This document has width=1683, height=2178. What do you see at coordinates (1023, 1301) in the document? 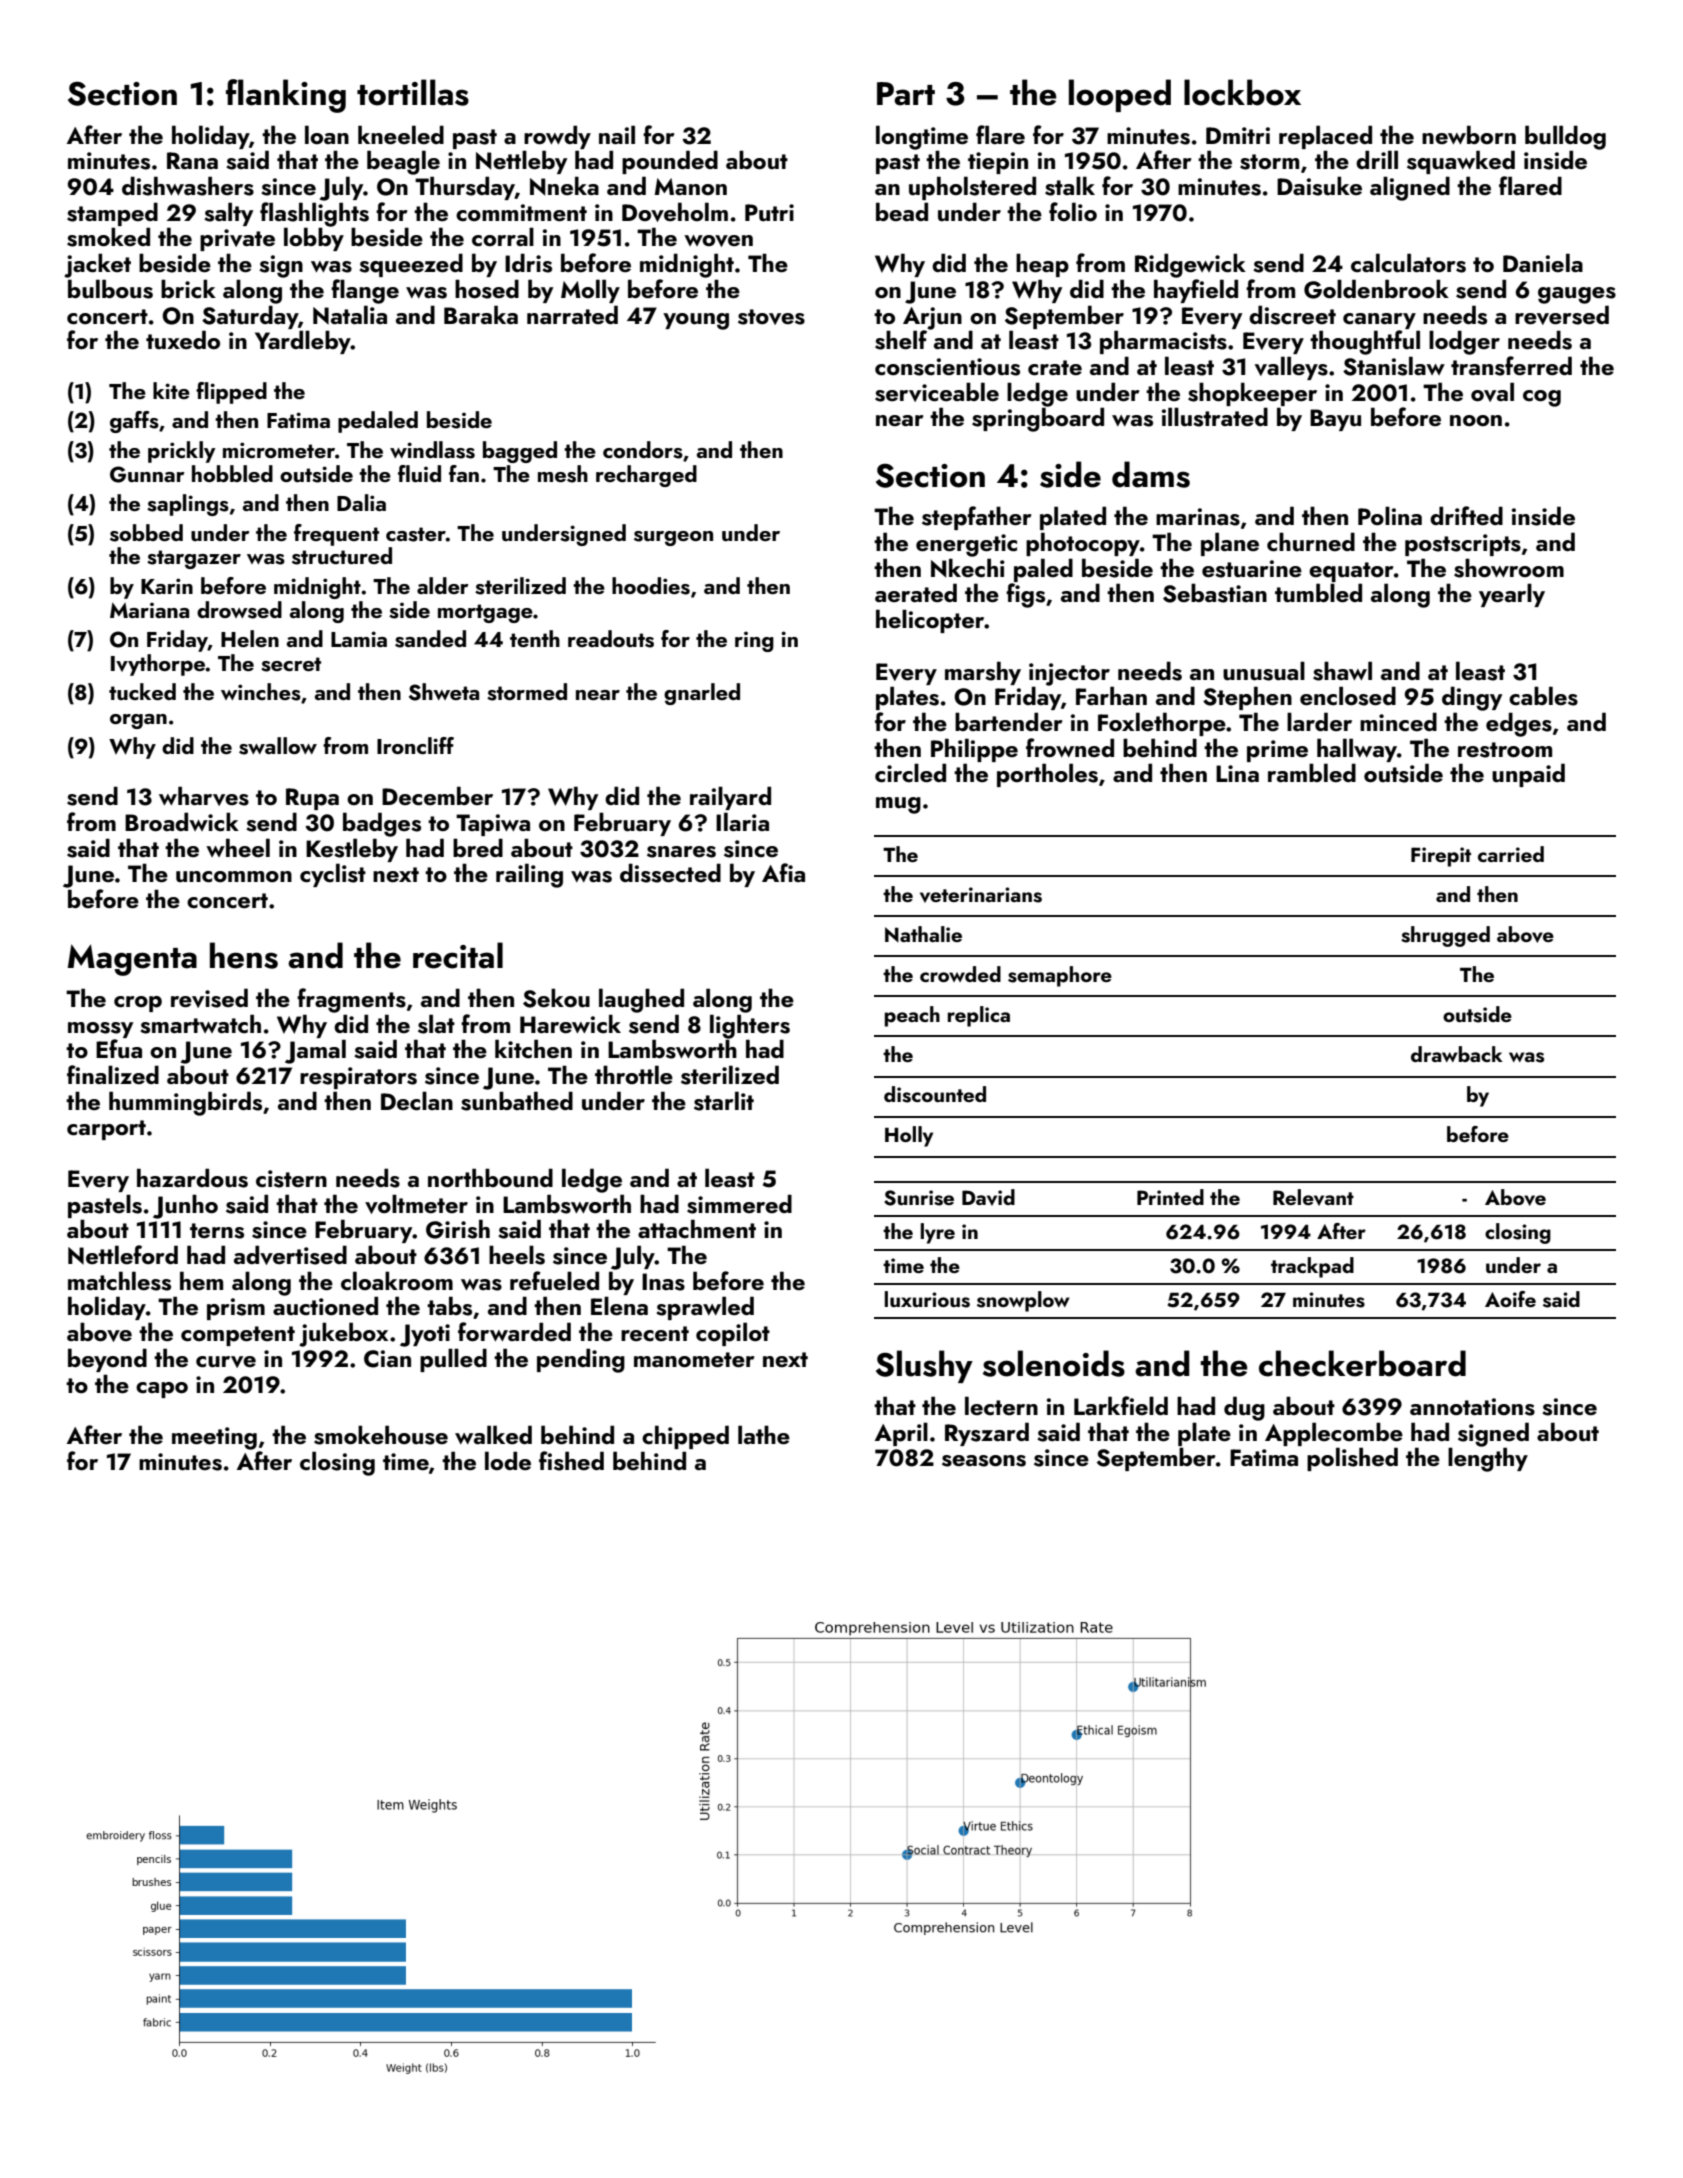
I see `snowplow` at bounding box center [1023, 1301].
